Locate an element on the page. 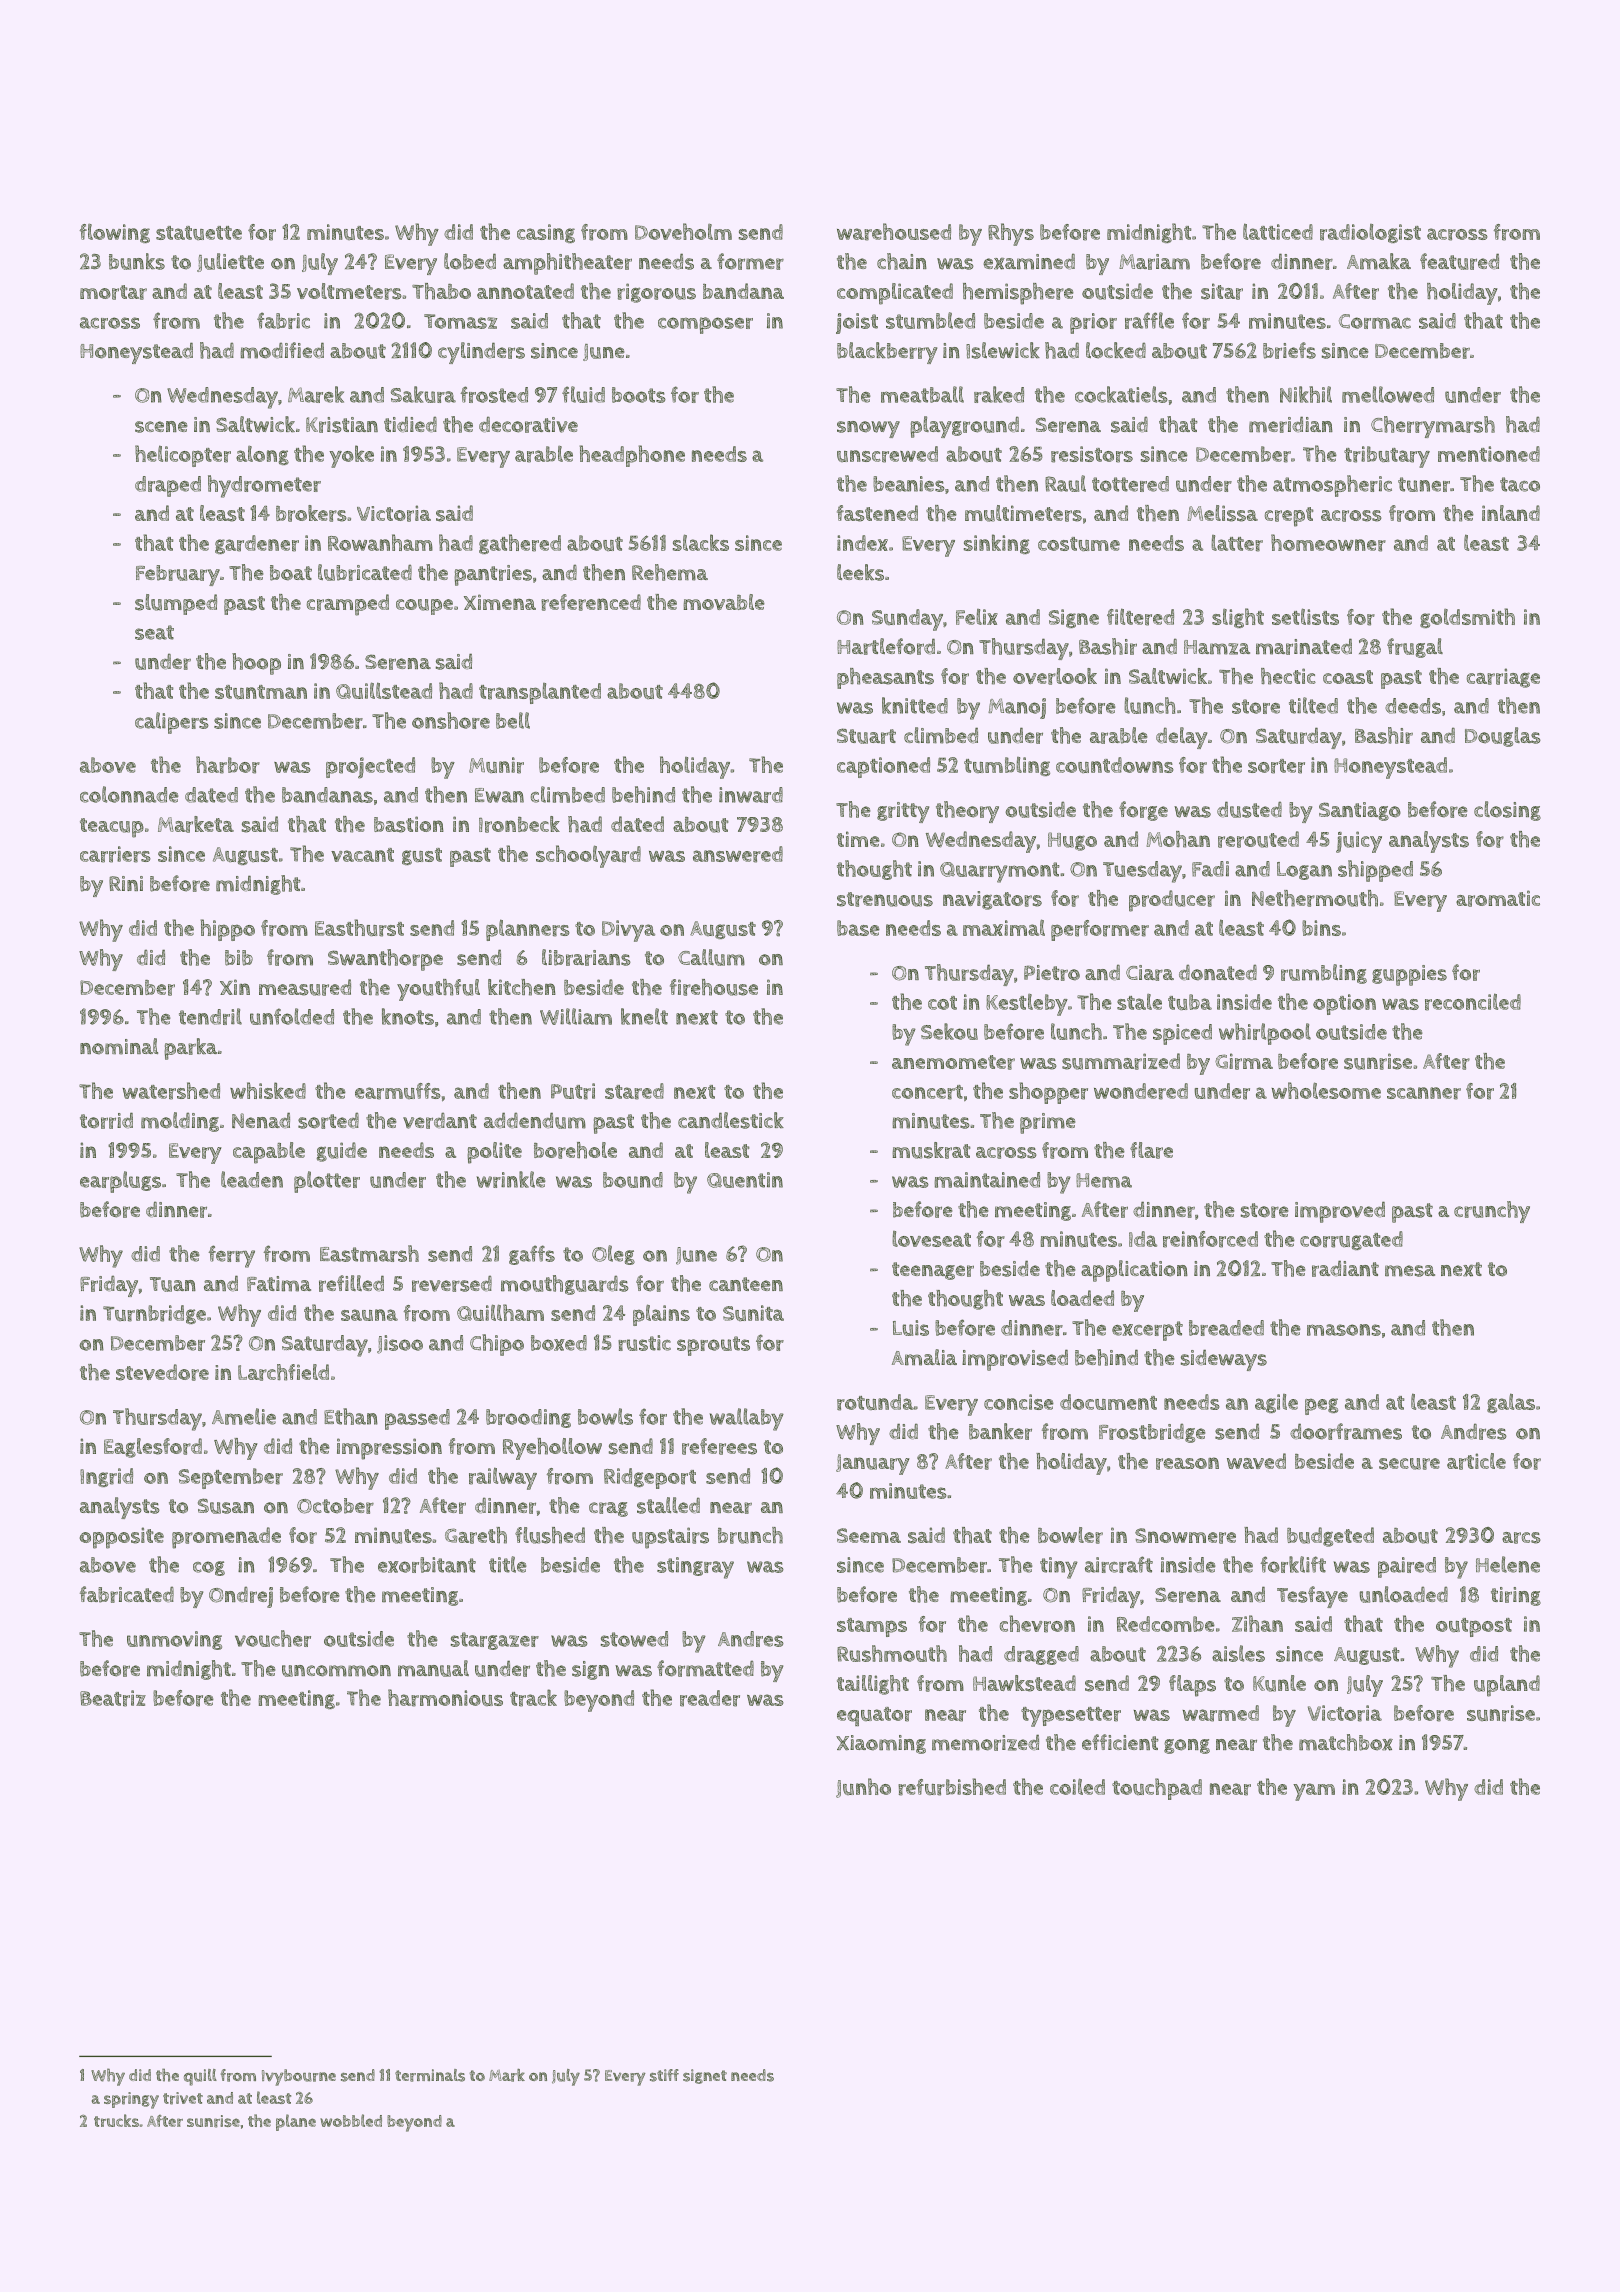 This page has width=1620, height=2292. Raul is located at coordinates (1065, 483).
